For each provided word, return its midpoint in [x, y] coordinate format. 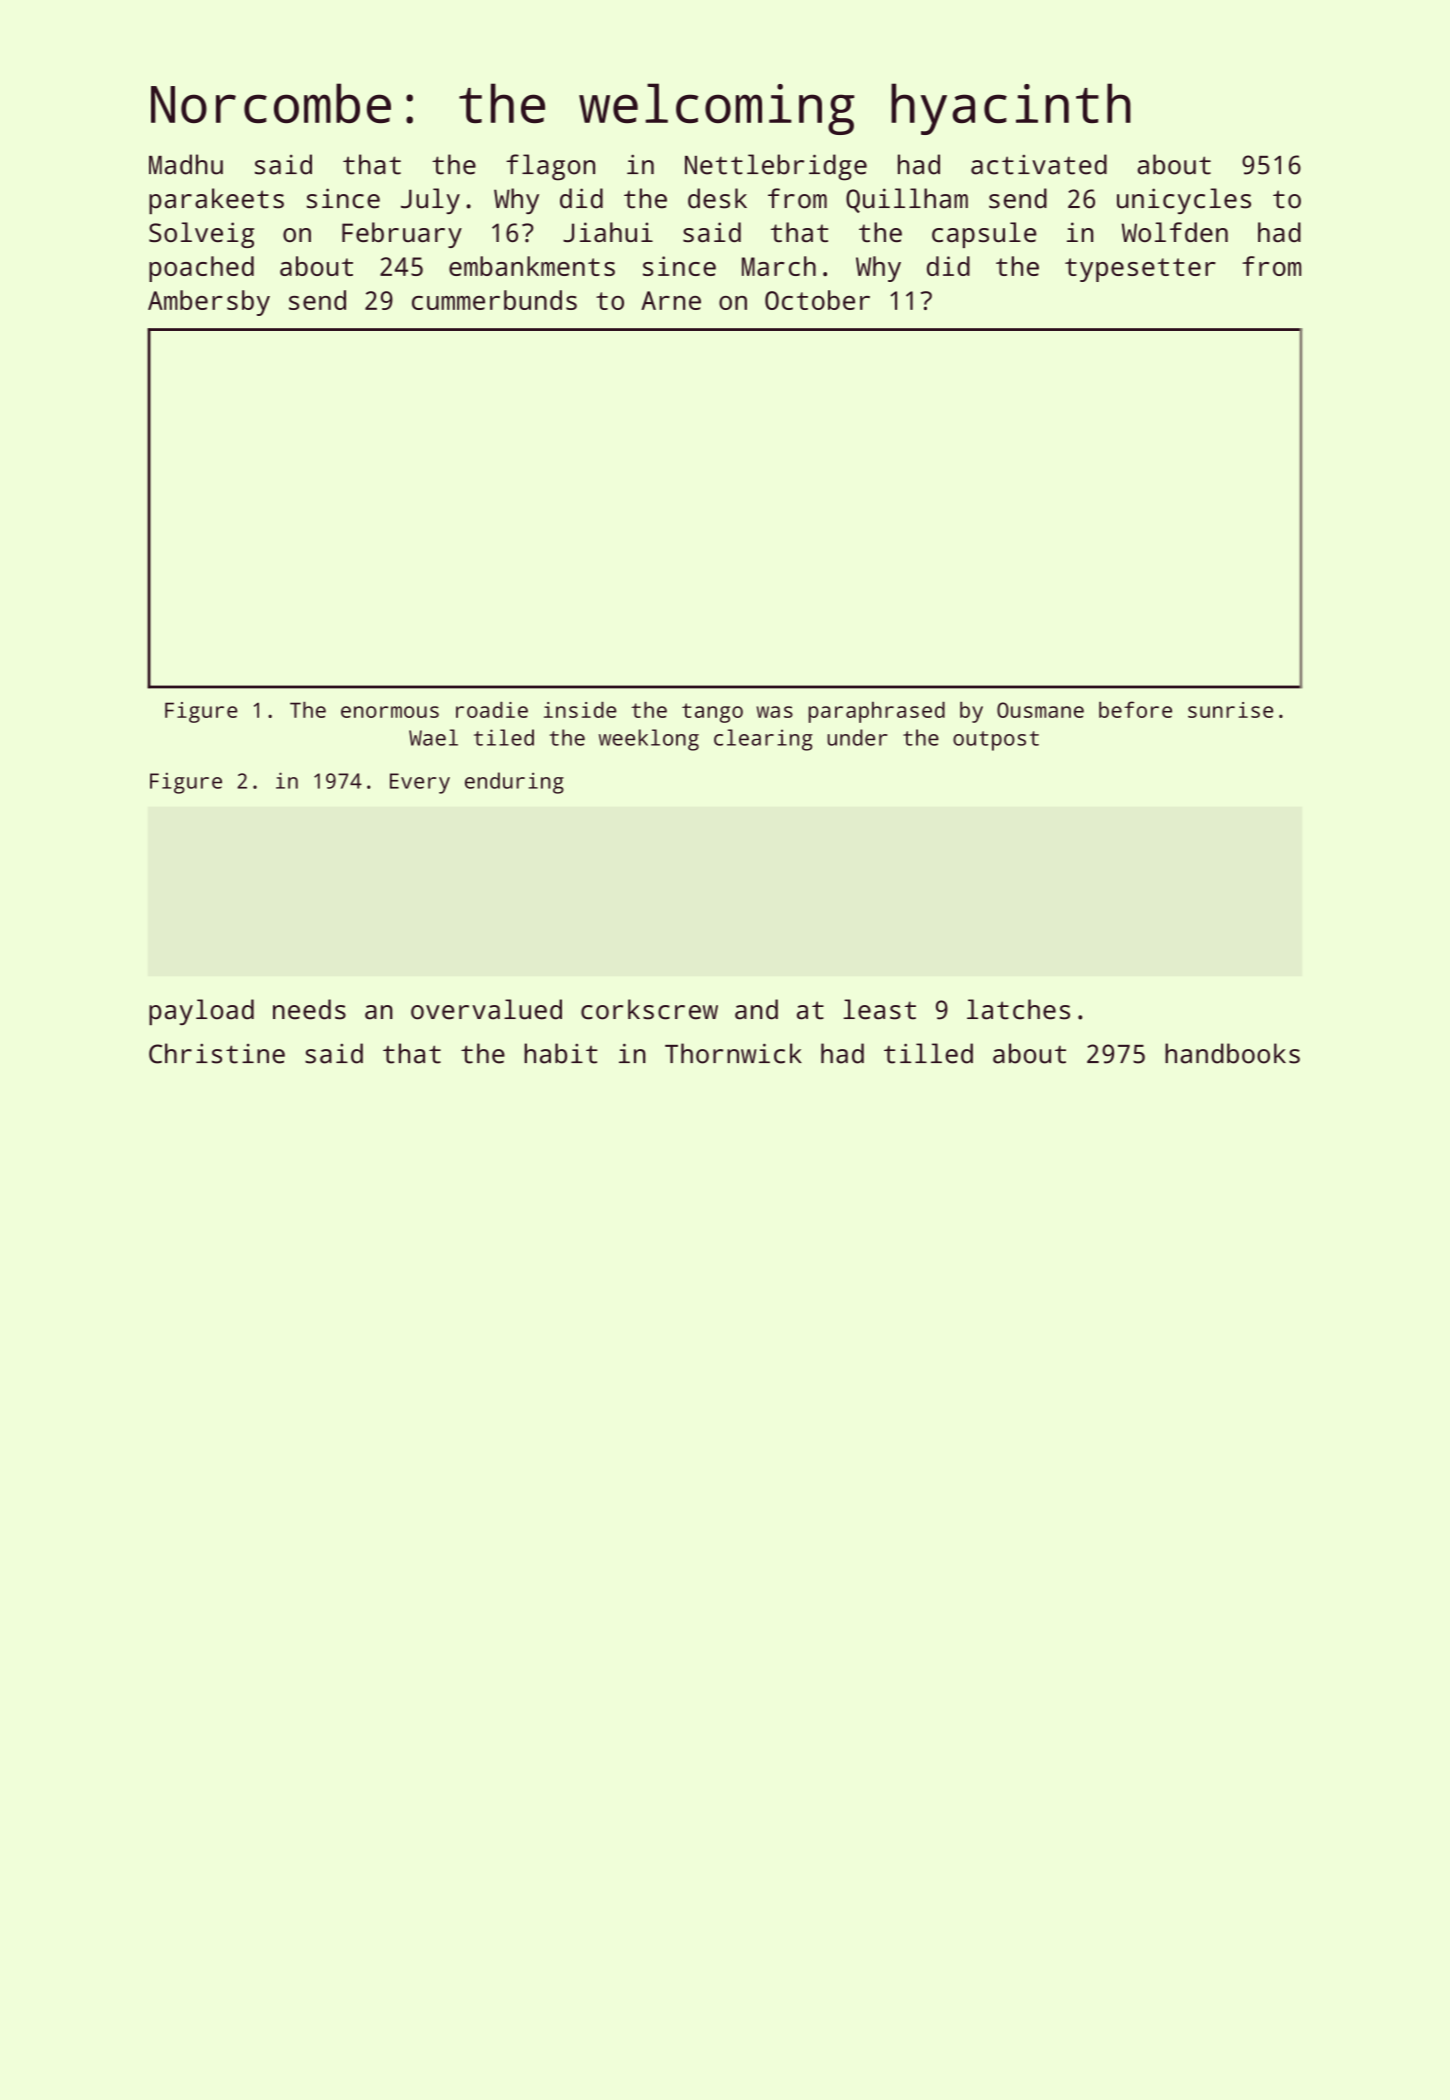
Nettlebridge [776, 167]
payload [201, 1012]
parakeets [216, 201]
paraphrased [876, 712]
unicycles [1184, 201]
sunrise [1230, 710]
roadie [492, 710]
